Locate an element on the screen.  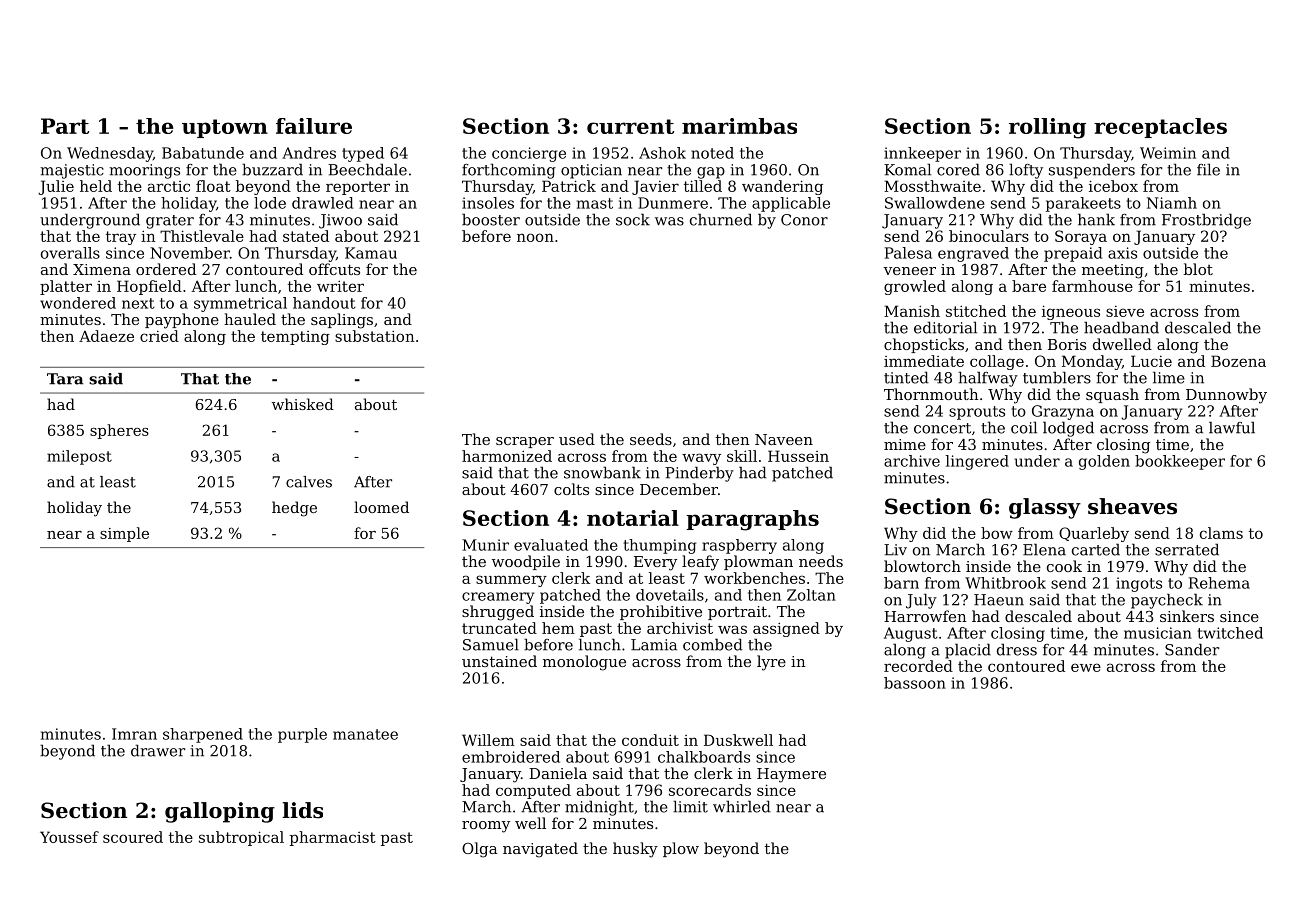
Haeun is located at coordinates (999, 600).
